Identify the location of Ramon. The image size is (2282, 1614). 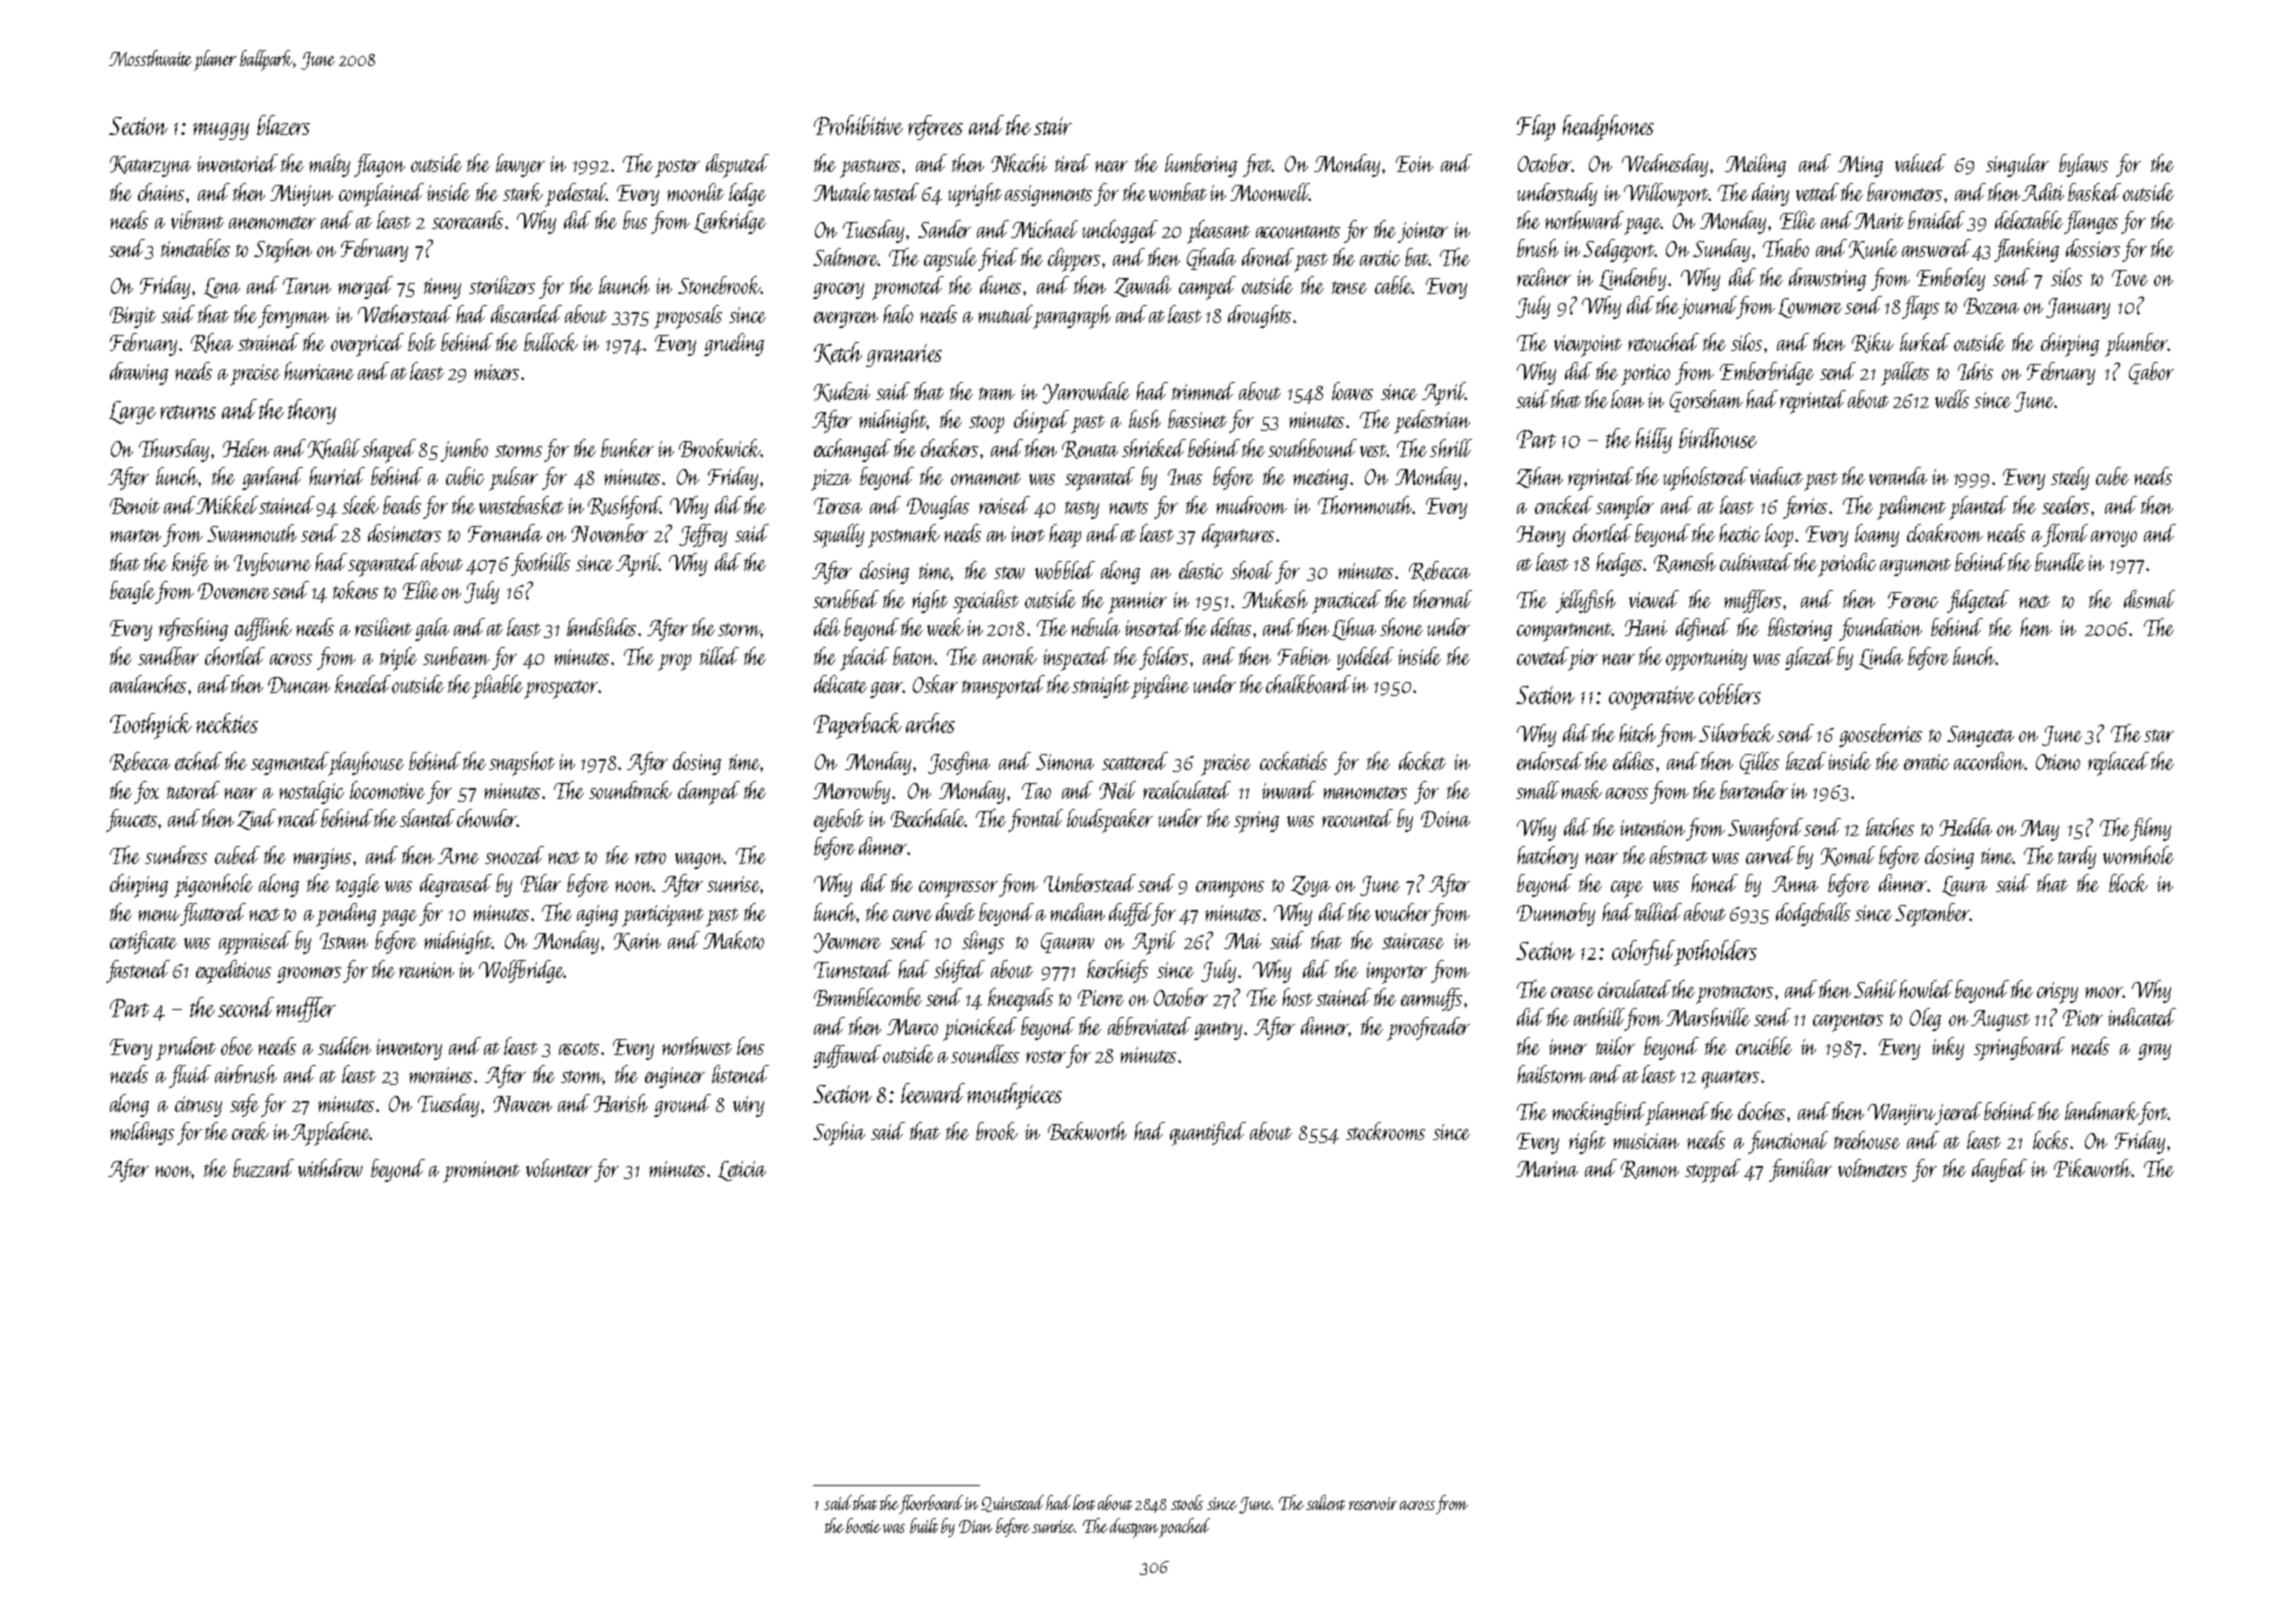
(1650, 1170).
